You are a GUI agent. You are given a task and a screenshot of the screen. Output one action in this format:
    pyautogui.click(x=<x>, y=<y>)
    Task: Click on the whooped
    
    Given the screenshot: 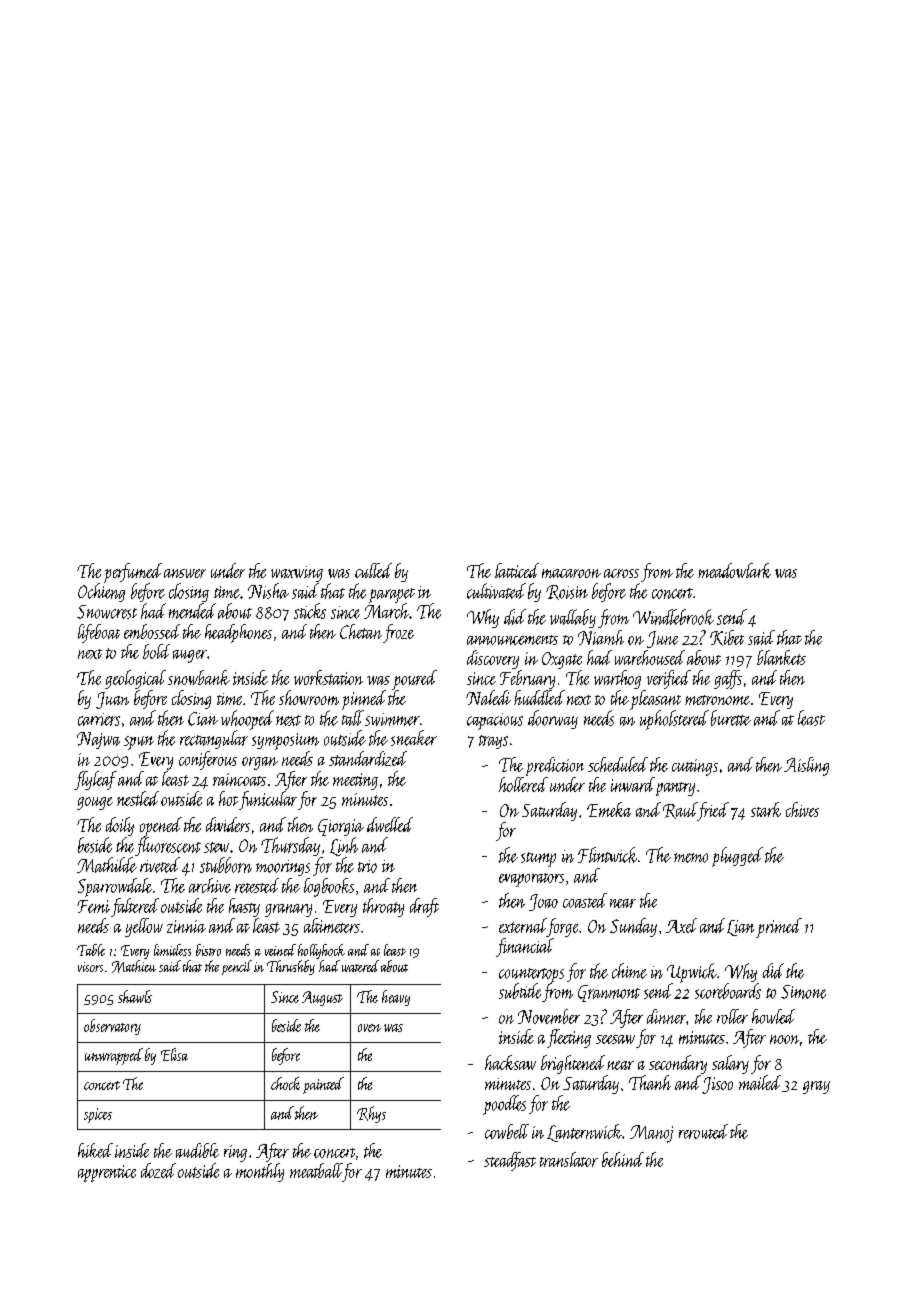 What is the action you would take?
    pyautogui.click(x=247, y=720)
